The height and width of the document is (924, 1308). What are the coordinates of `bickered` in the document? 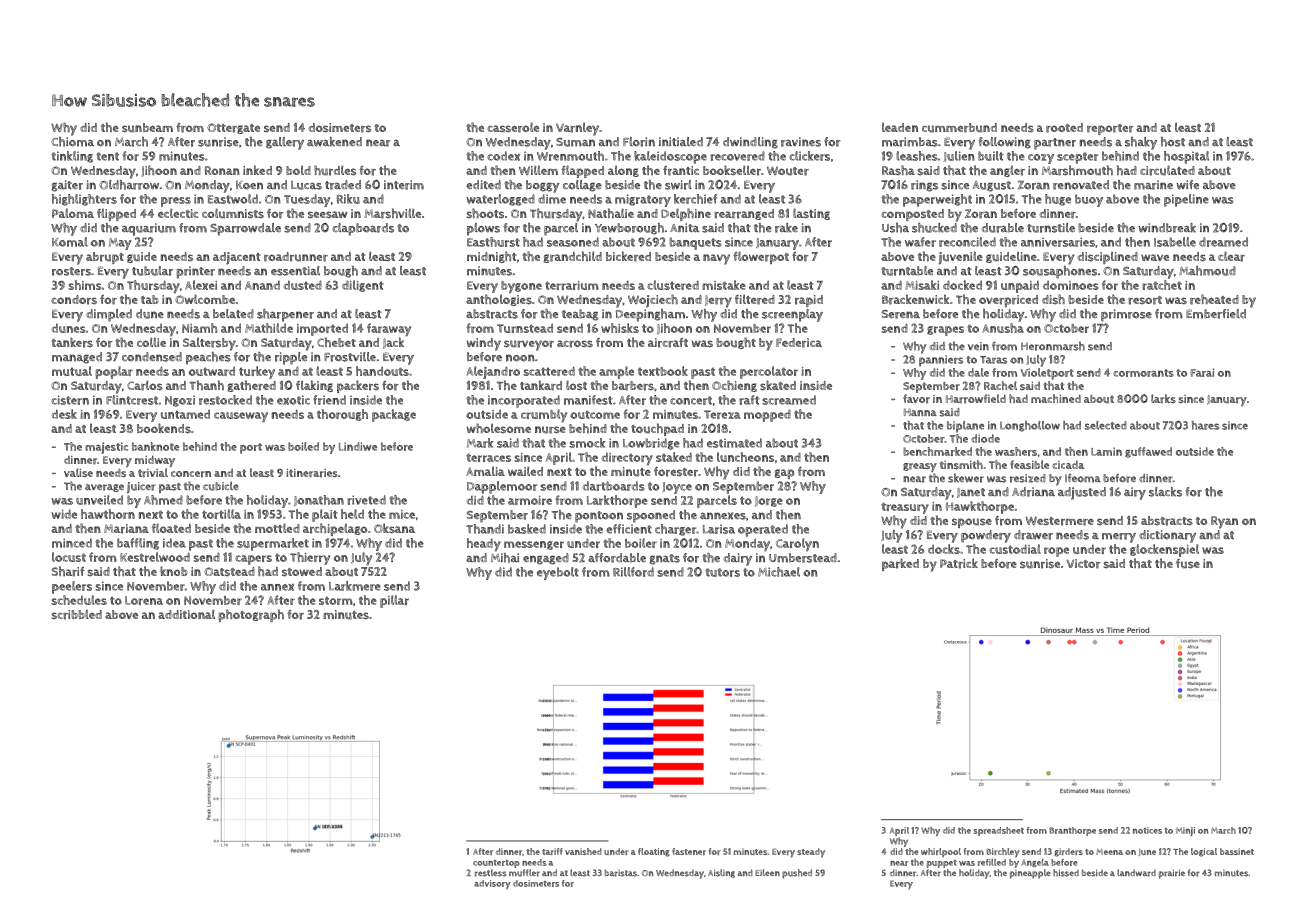 It's located at (628, 256).
